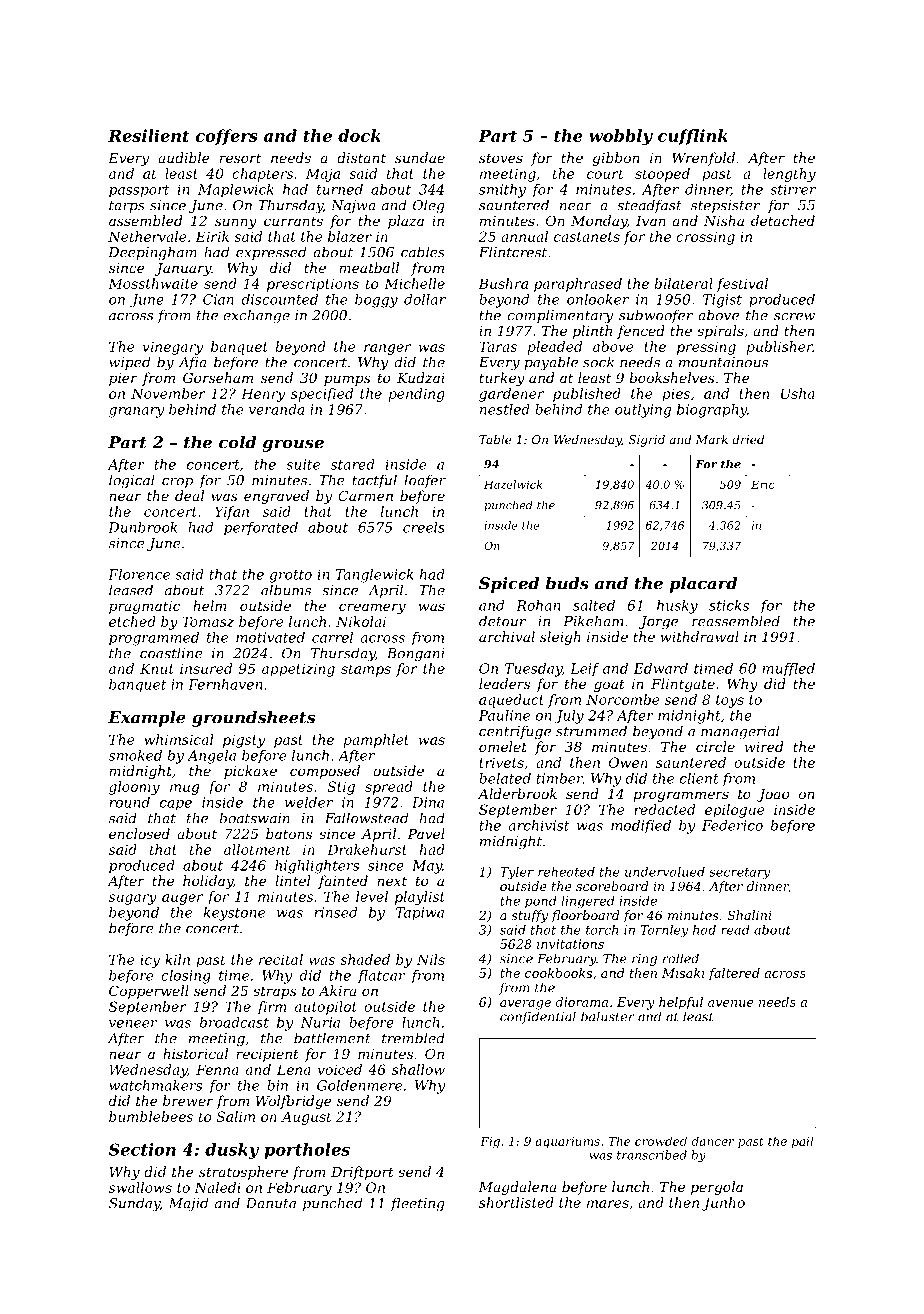 The image size is (924, 1314). What do you see at coordinates (367, 849) in the screenshot?
I see `Drakehurst` at bounding box center [367, 849].
